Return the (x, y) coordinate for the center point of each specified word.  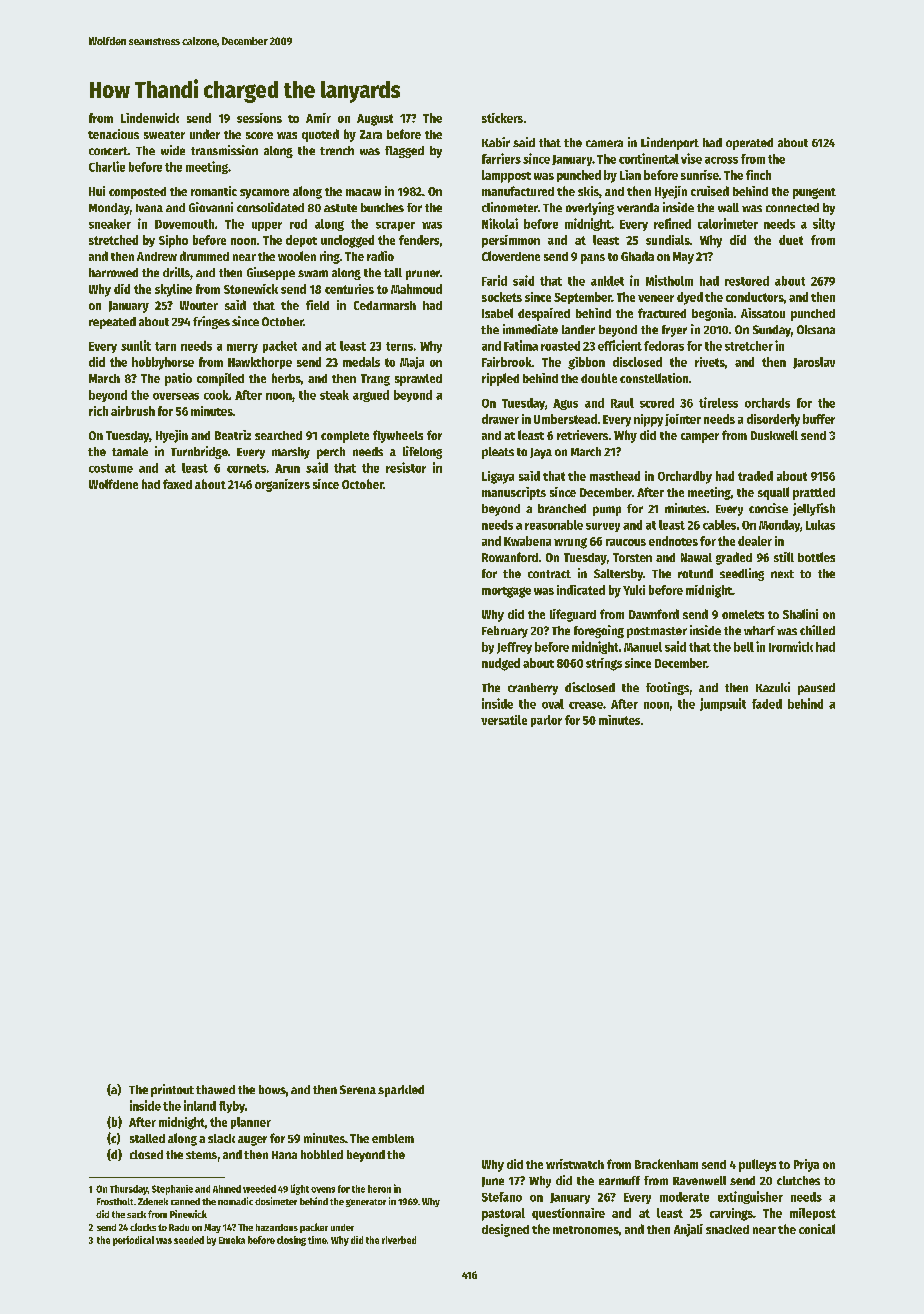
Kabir (496, 142)
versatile (504, 720)
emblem (393, 1138)
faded (767, 704)
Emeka (232, 1240)
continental (649, 158)
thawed (215, 1089)
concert (108, 151)
